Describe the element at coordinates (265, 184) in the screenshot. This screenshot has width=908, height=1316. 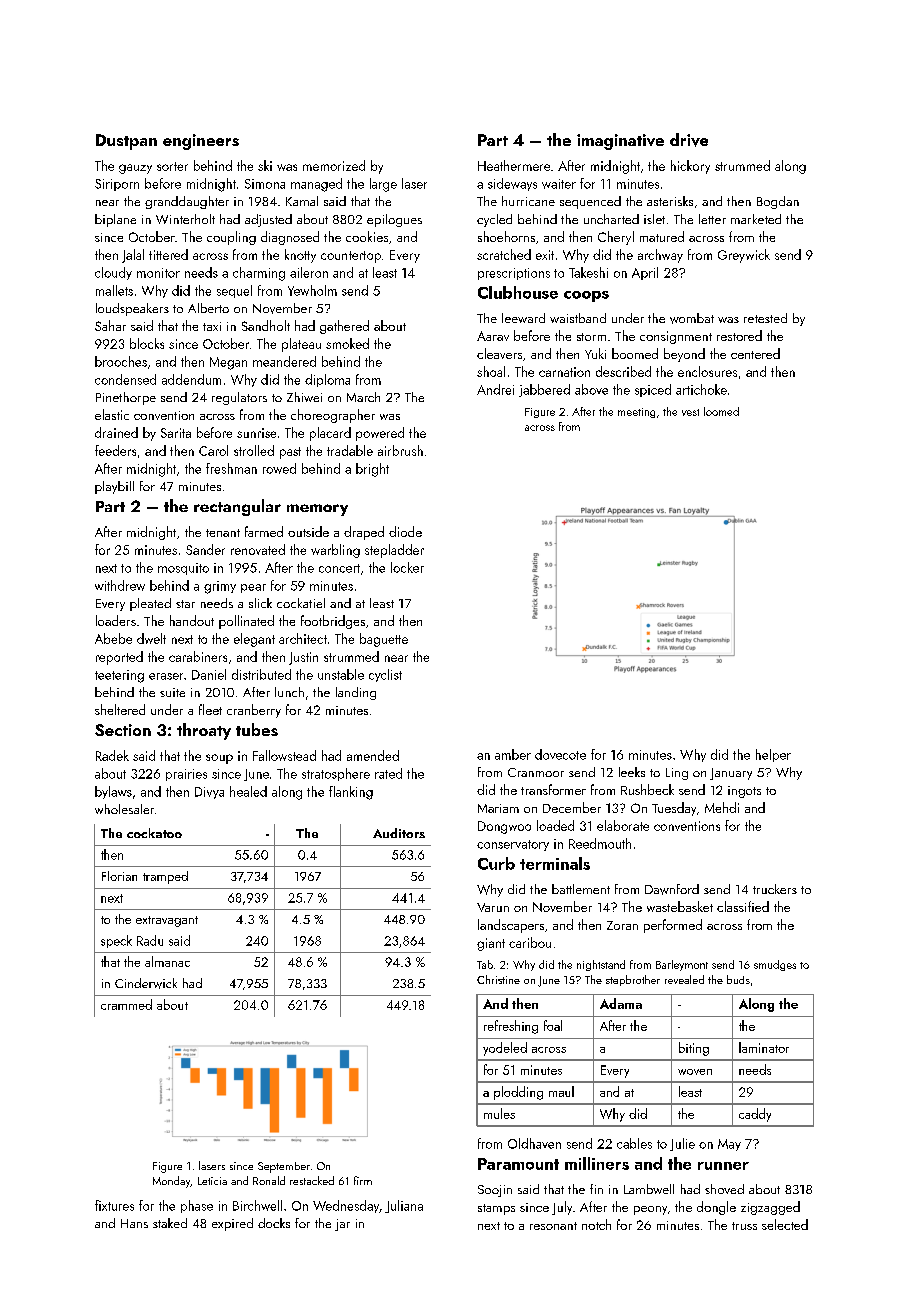
I see `Simona` at that location.
